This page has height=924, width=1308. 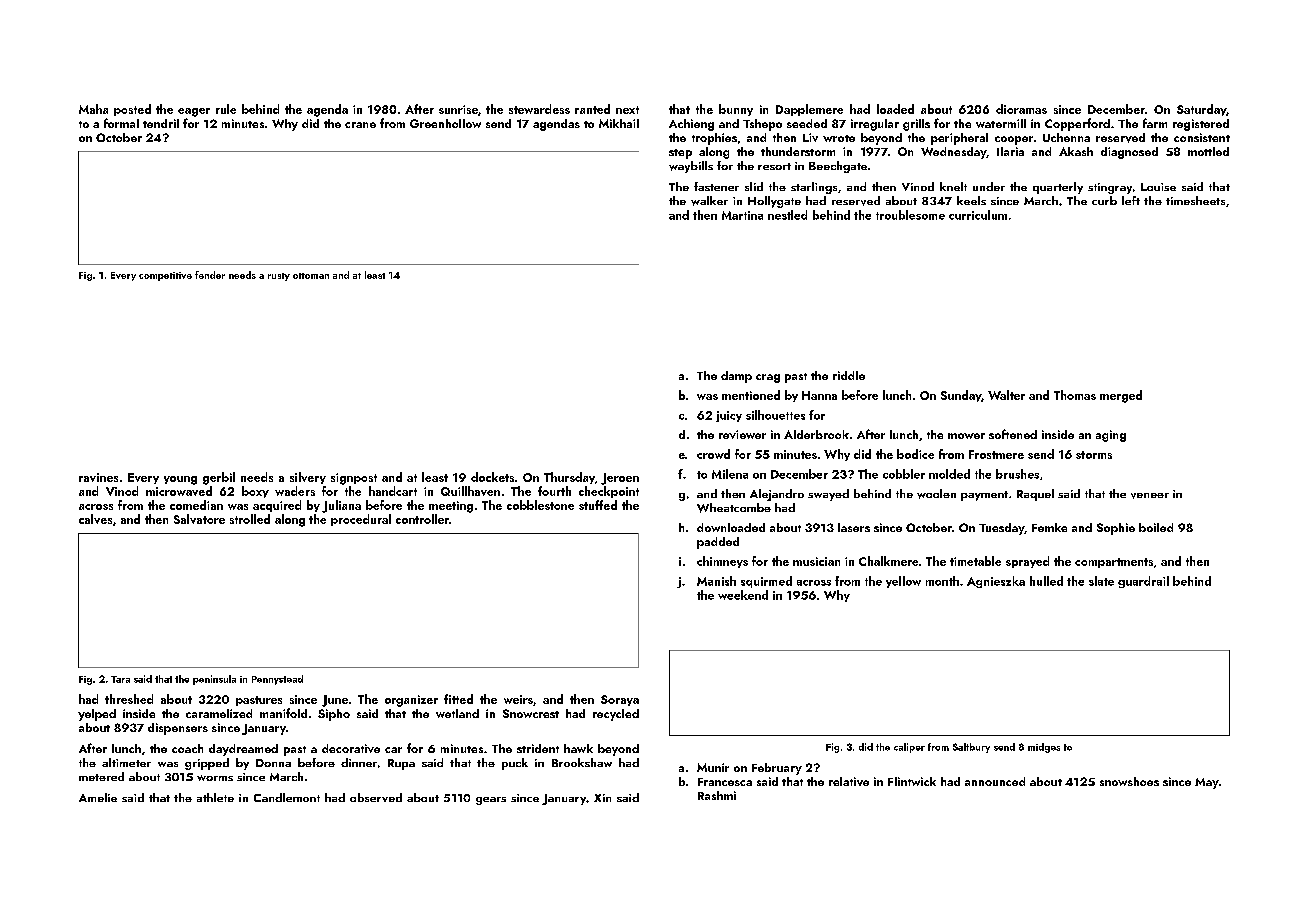 I want to click on ottoman, so click(x=311, y=276).
